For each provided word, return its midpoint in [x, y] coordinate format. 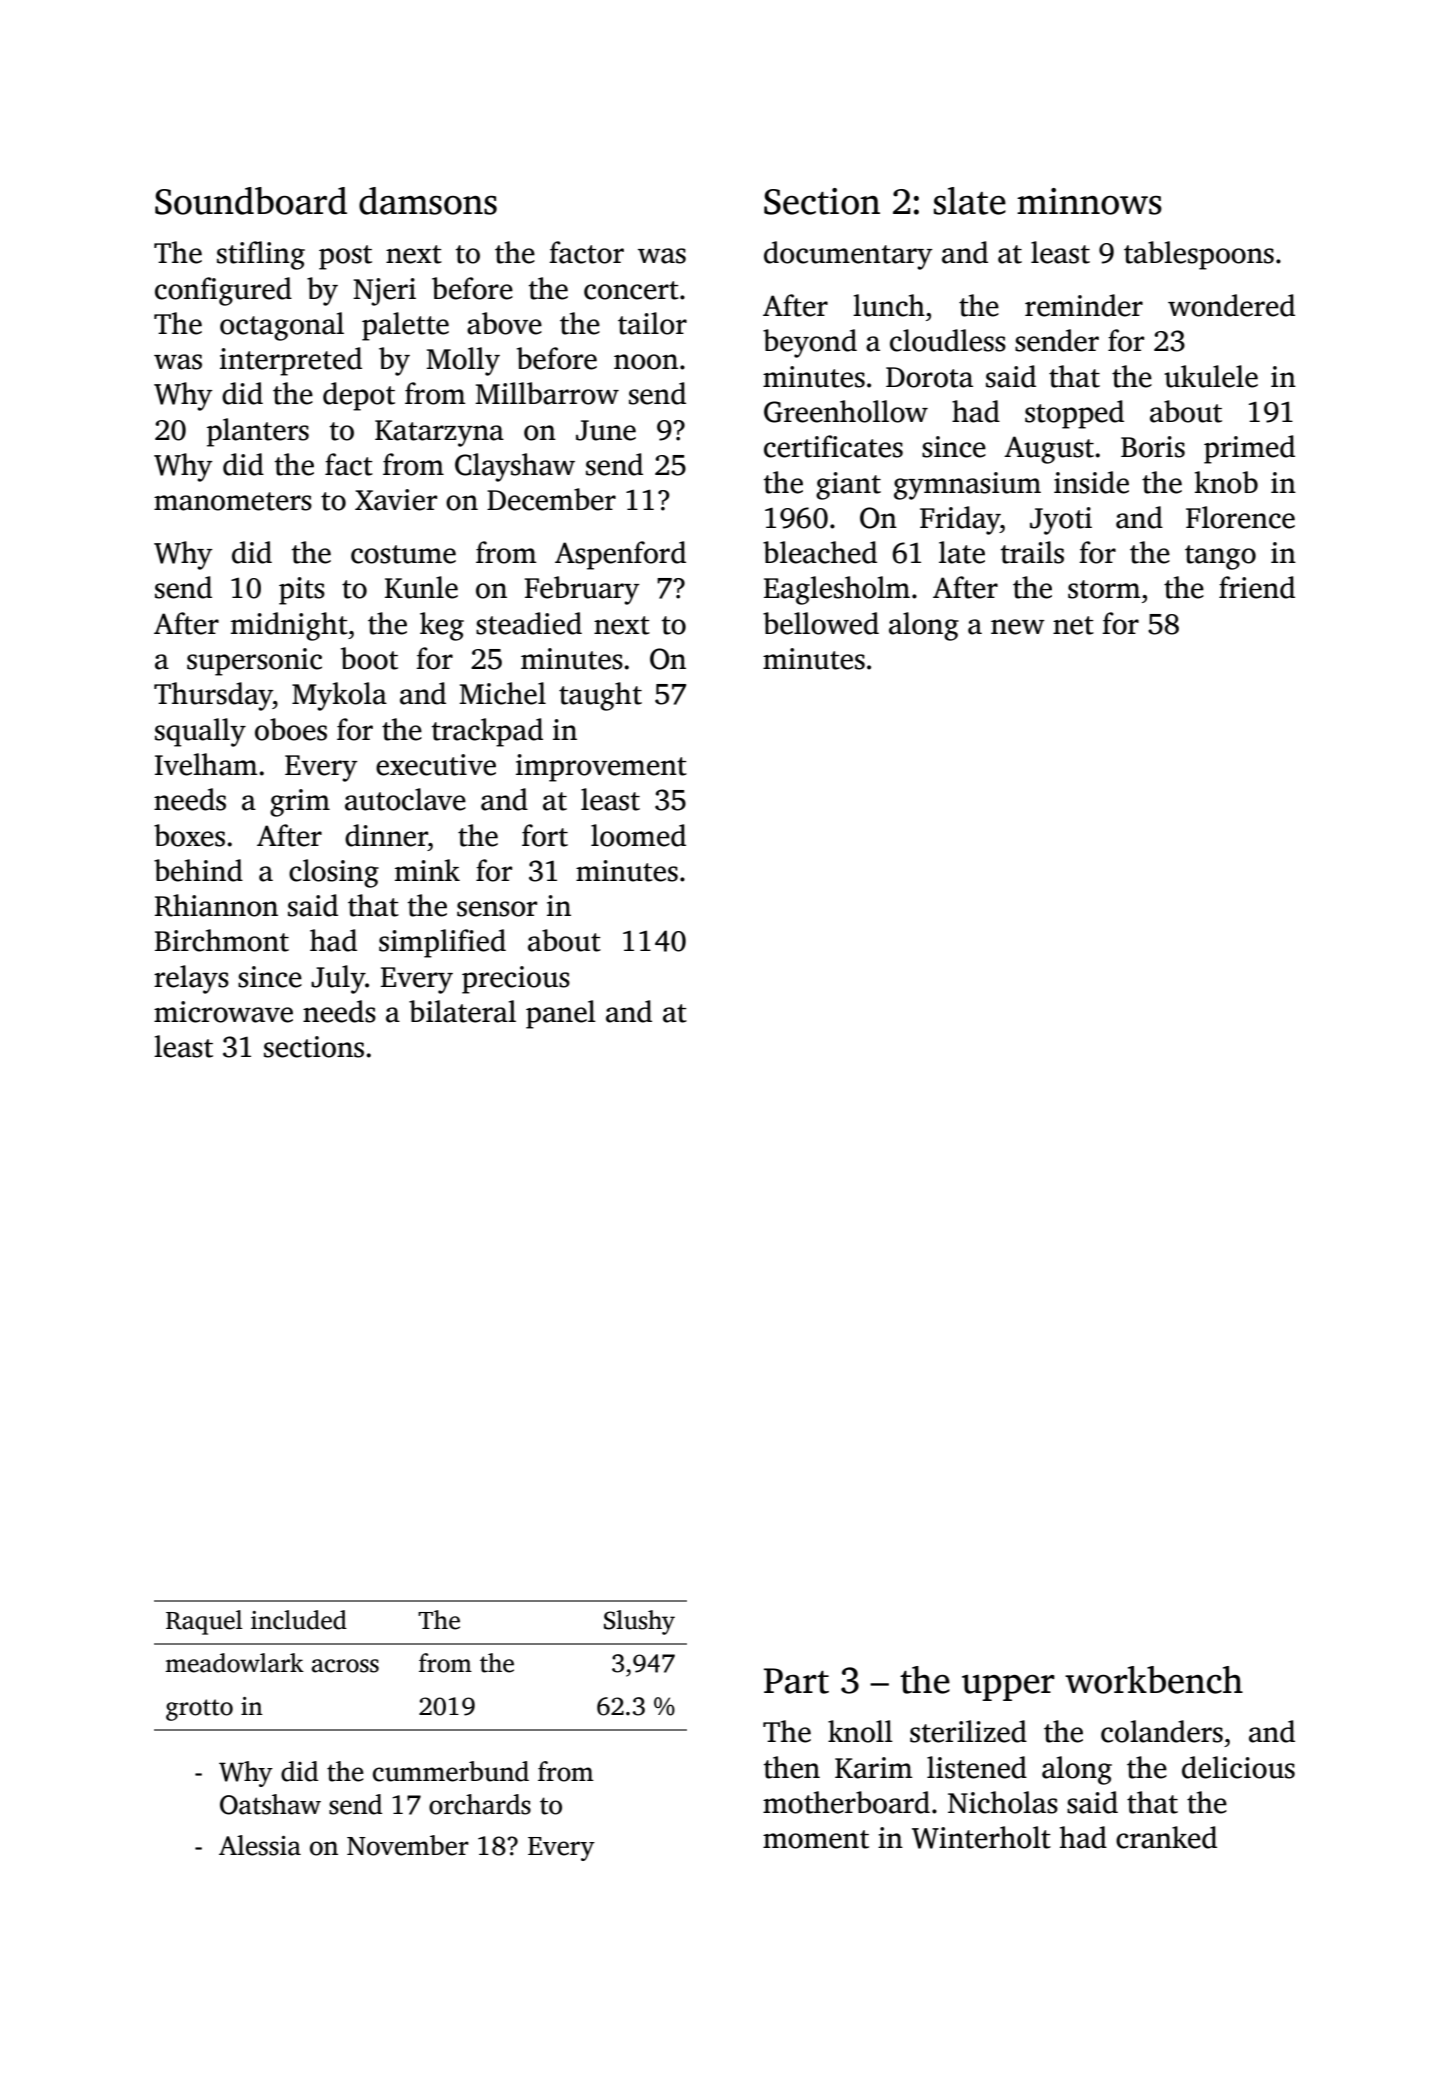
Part [796, 1681]
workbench [1154, 1680]
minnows [1089, 201]
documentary [848, 255]
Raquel [204, 1622]
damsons [428, 201]
